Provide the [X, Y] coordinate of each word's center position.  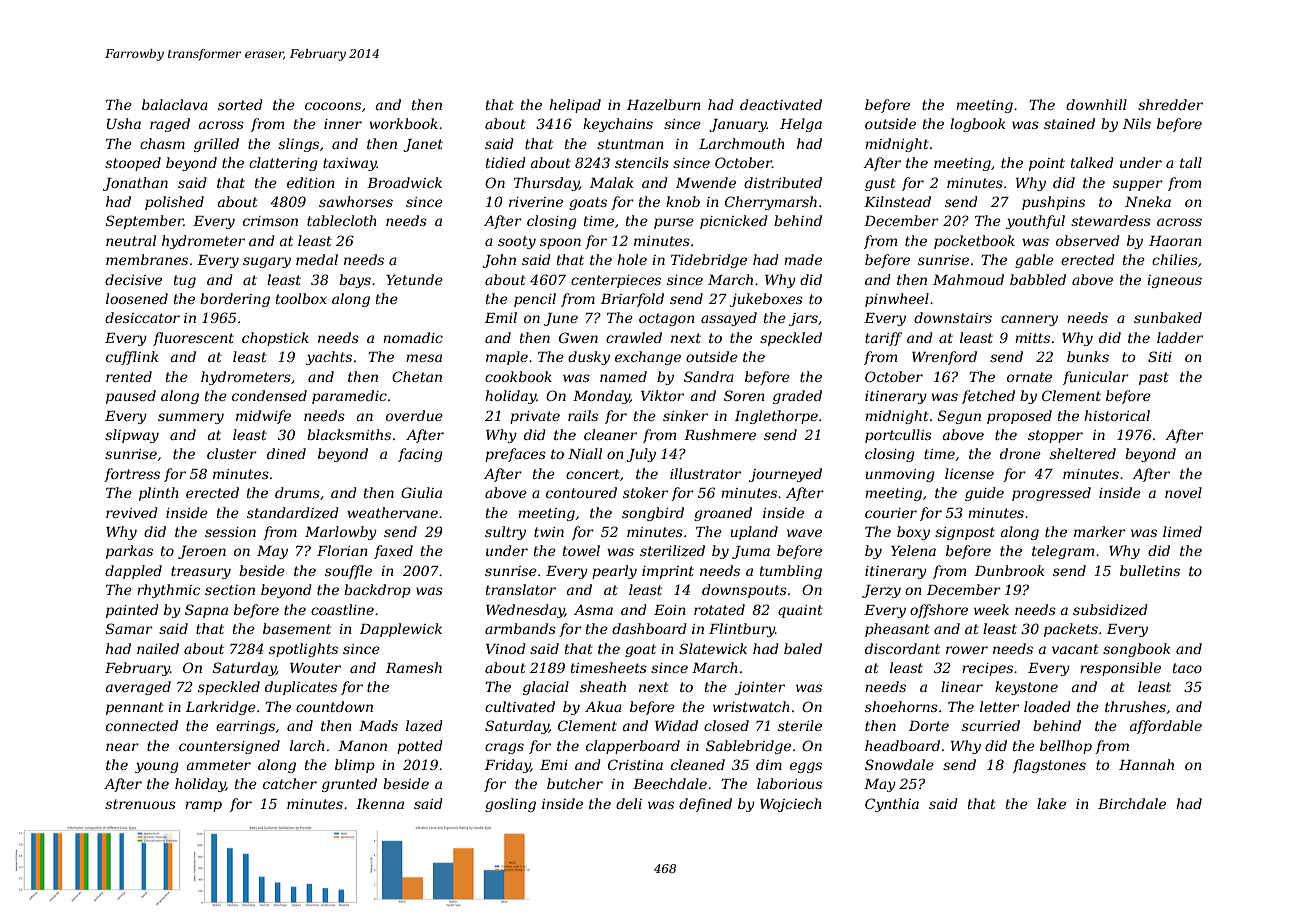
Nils [1137, 123]
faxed [393, 552]
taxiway [350, 164]
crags [504, 748]
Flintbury [742, 630]
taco [1187, 668]
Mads [378, 725]
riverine [536, 202]
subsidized [1110, 610]
